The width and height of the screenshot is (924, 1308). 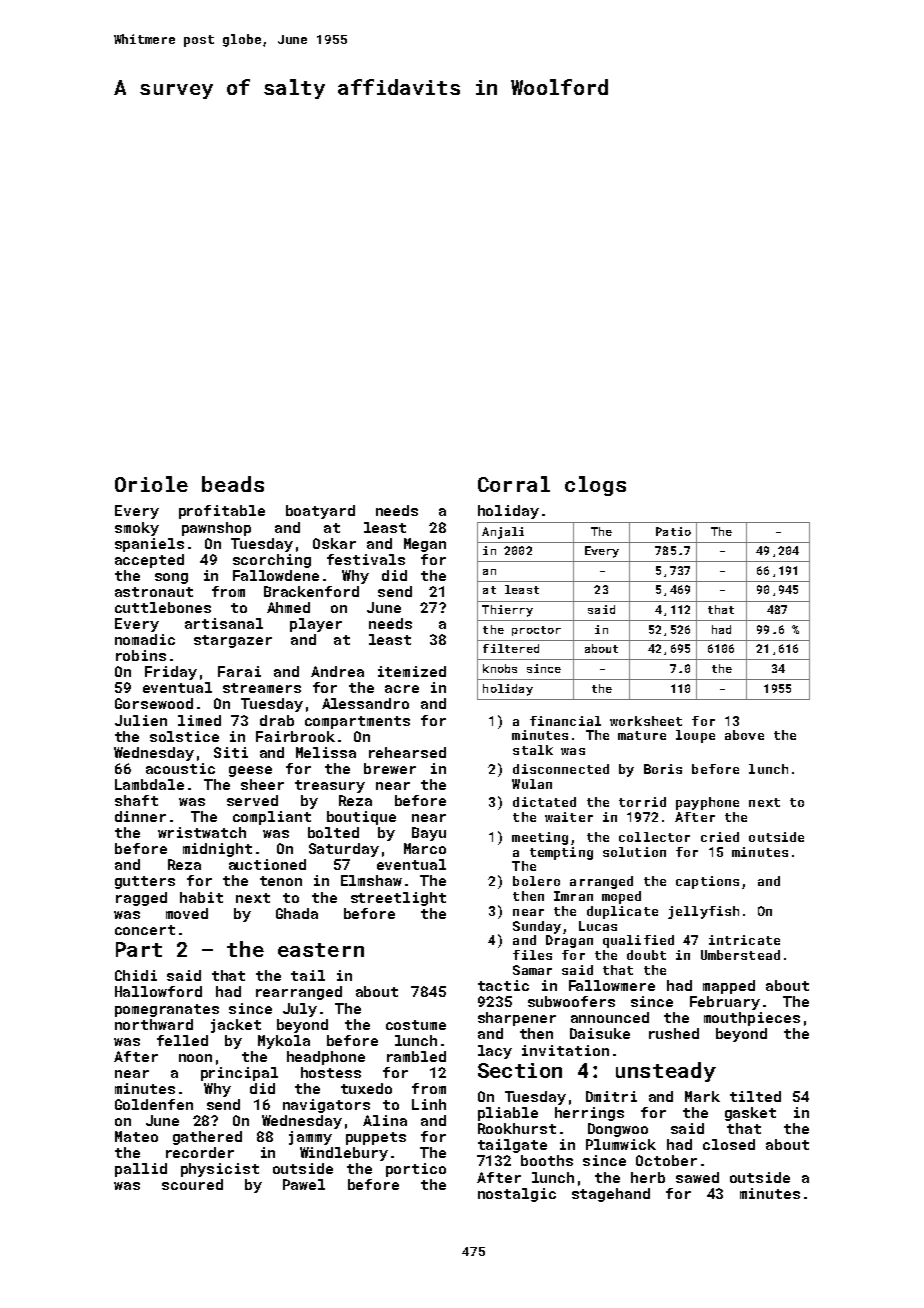 I want to click on ragged, so click(x=141, y=899).
